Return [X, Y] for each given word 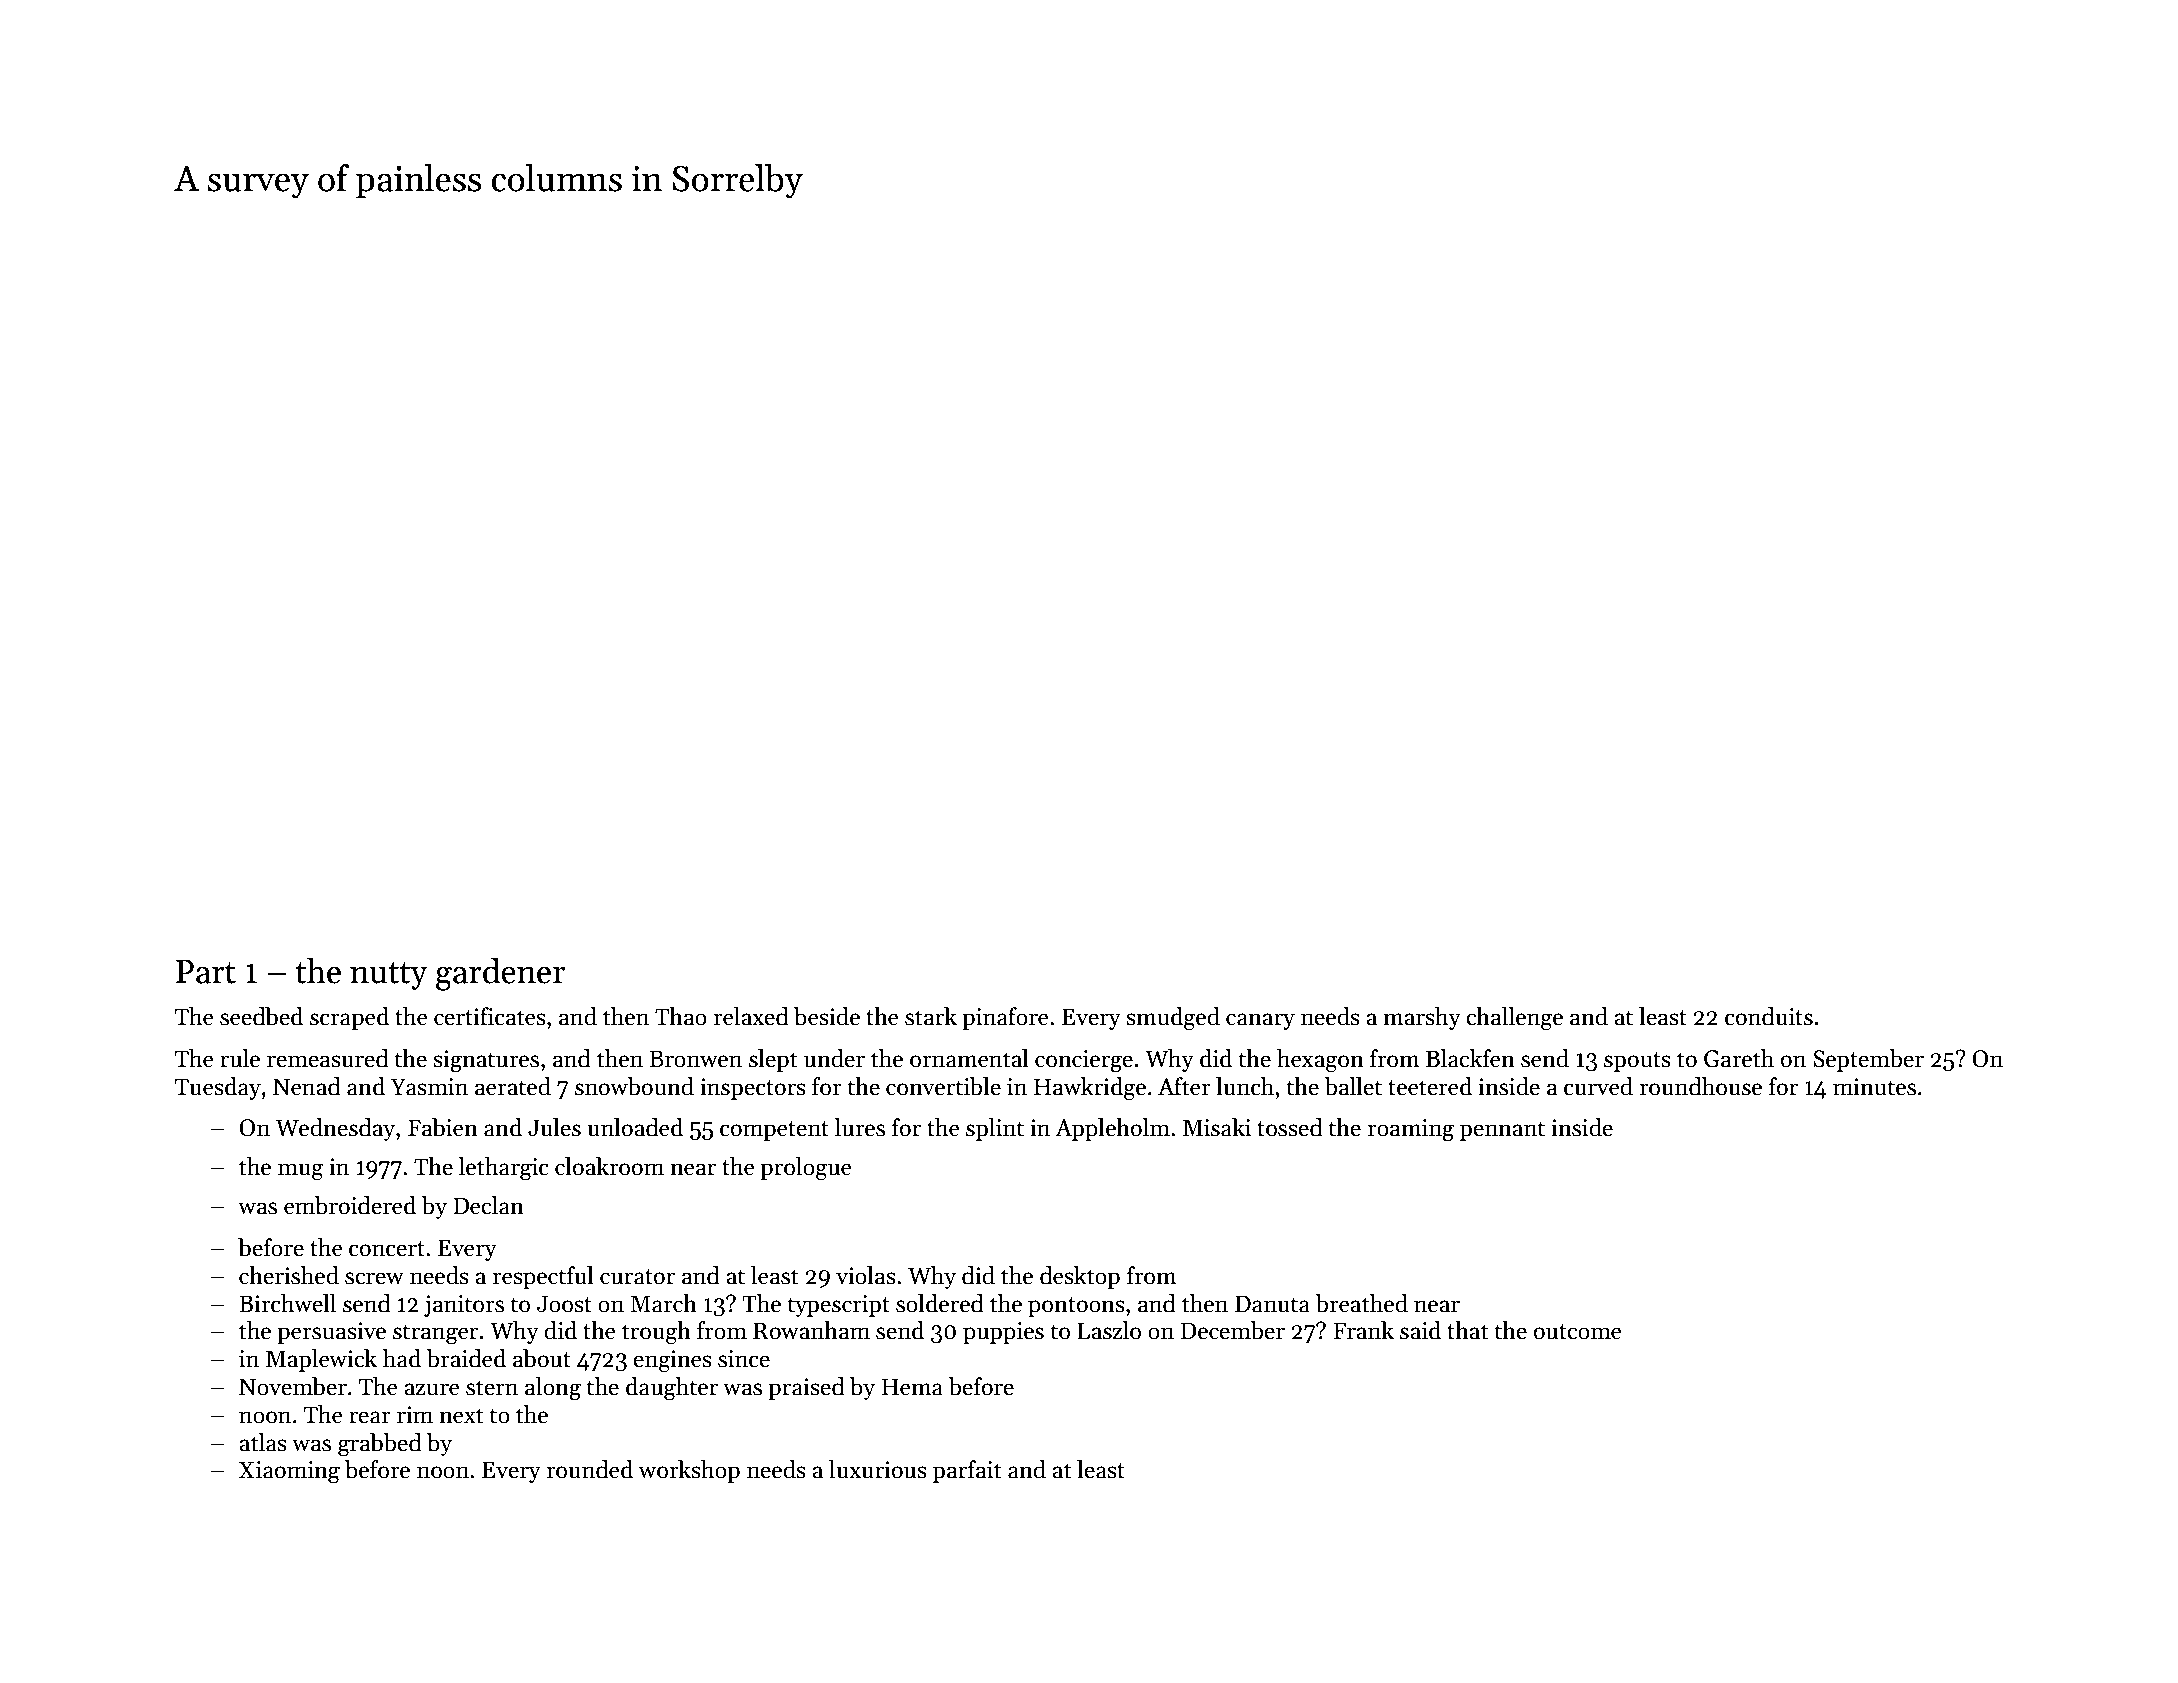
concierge [1084, 1061]
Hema [912, 1387]
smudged [1173, 1019]
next [461, 1416]
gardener [500, 974]
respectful [543, 1277]
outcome [1578, 1332]
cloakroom [609, 1166]
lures [859, 1127]
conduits [1769, 1016]
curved [1598, 1086]
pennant [1502, 1131]
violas [866, 1275]
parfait [967, 1471]
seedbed [261, 1016]
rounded [590, 1469]
